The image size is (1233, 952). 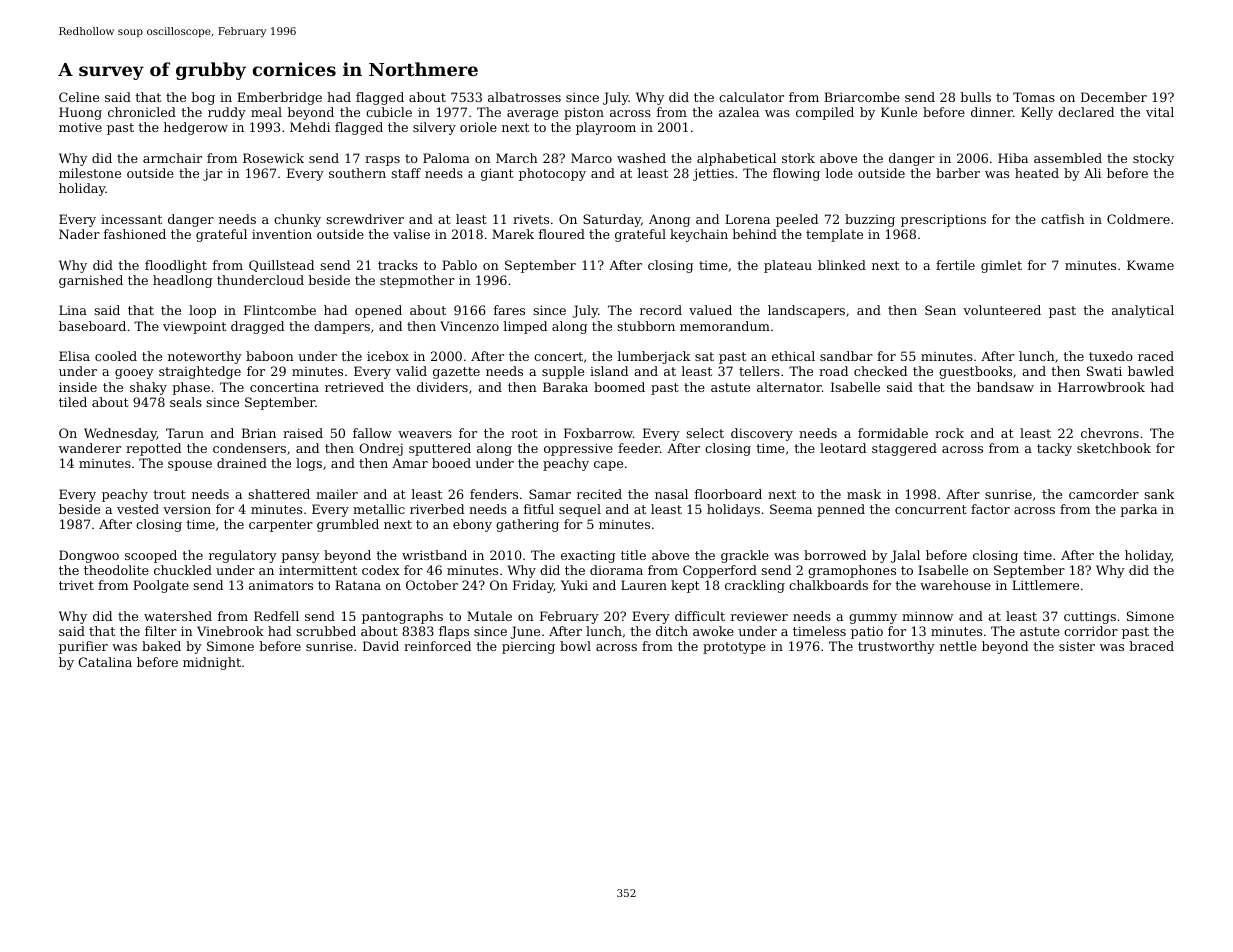 I want to click on motive, so click(x=80, y=127).
